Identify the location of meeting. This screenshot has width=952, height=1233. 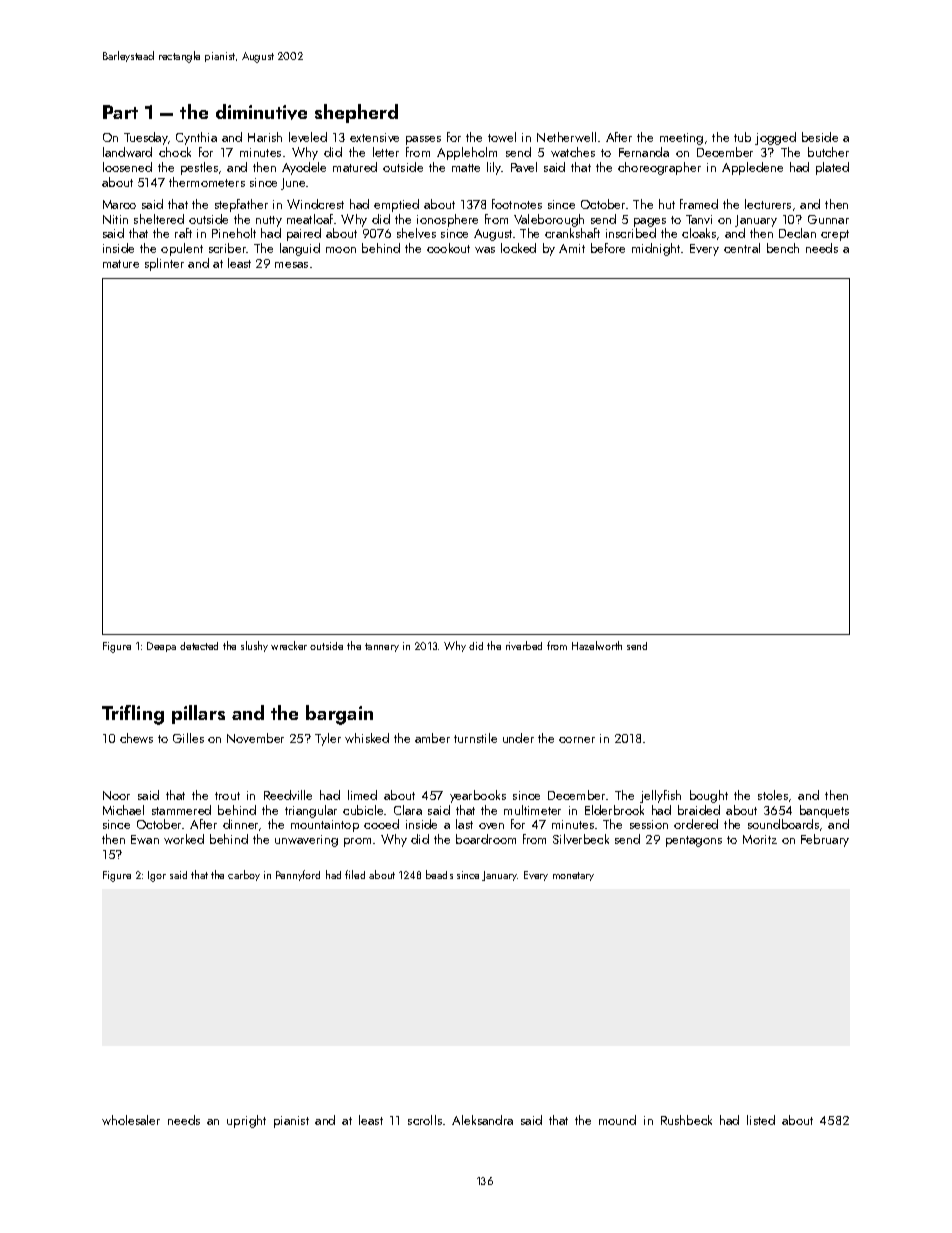
(681, 139).
